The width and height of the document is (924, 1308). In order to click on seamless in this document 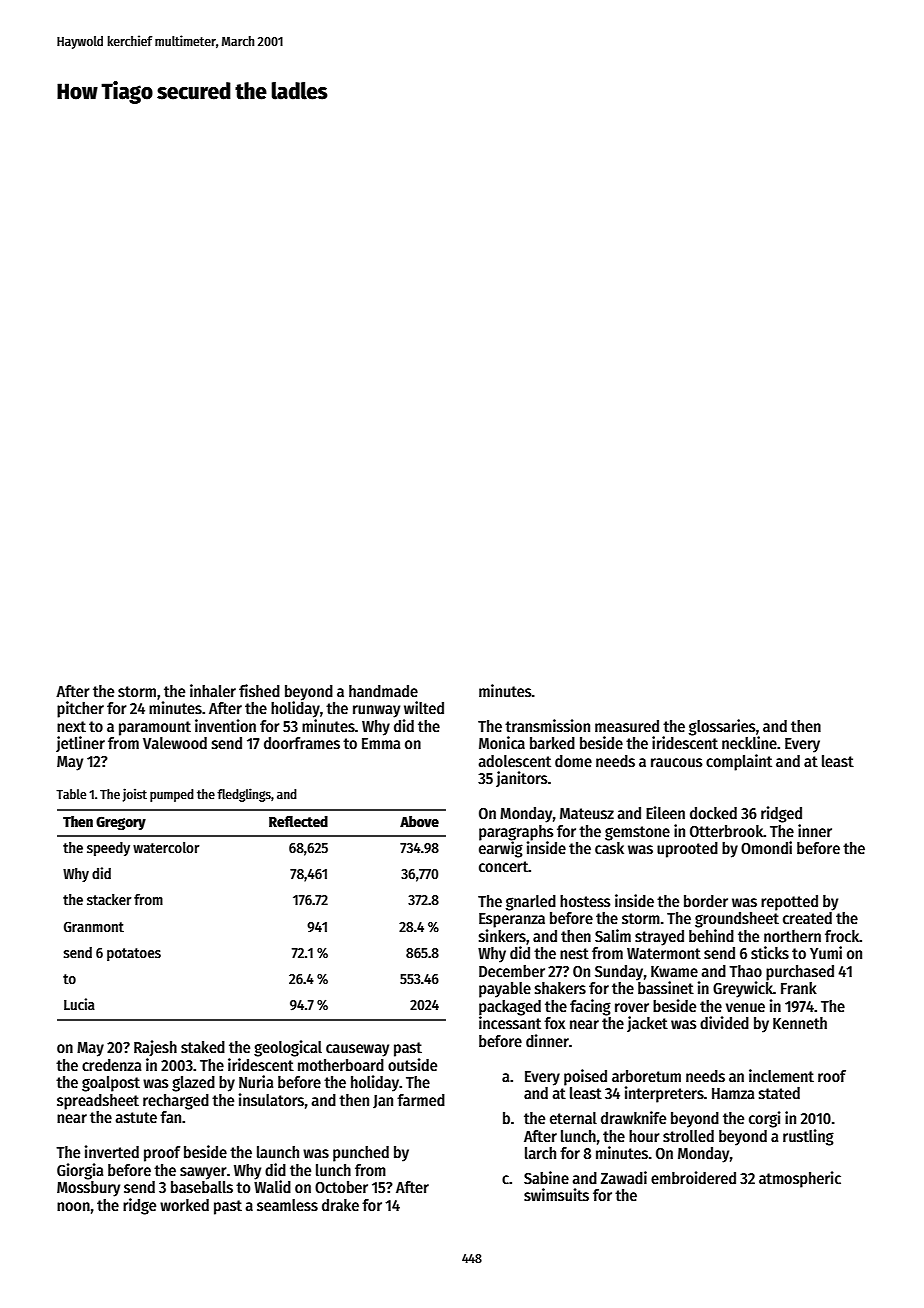, I will do `click(287, 1205)`.
